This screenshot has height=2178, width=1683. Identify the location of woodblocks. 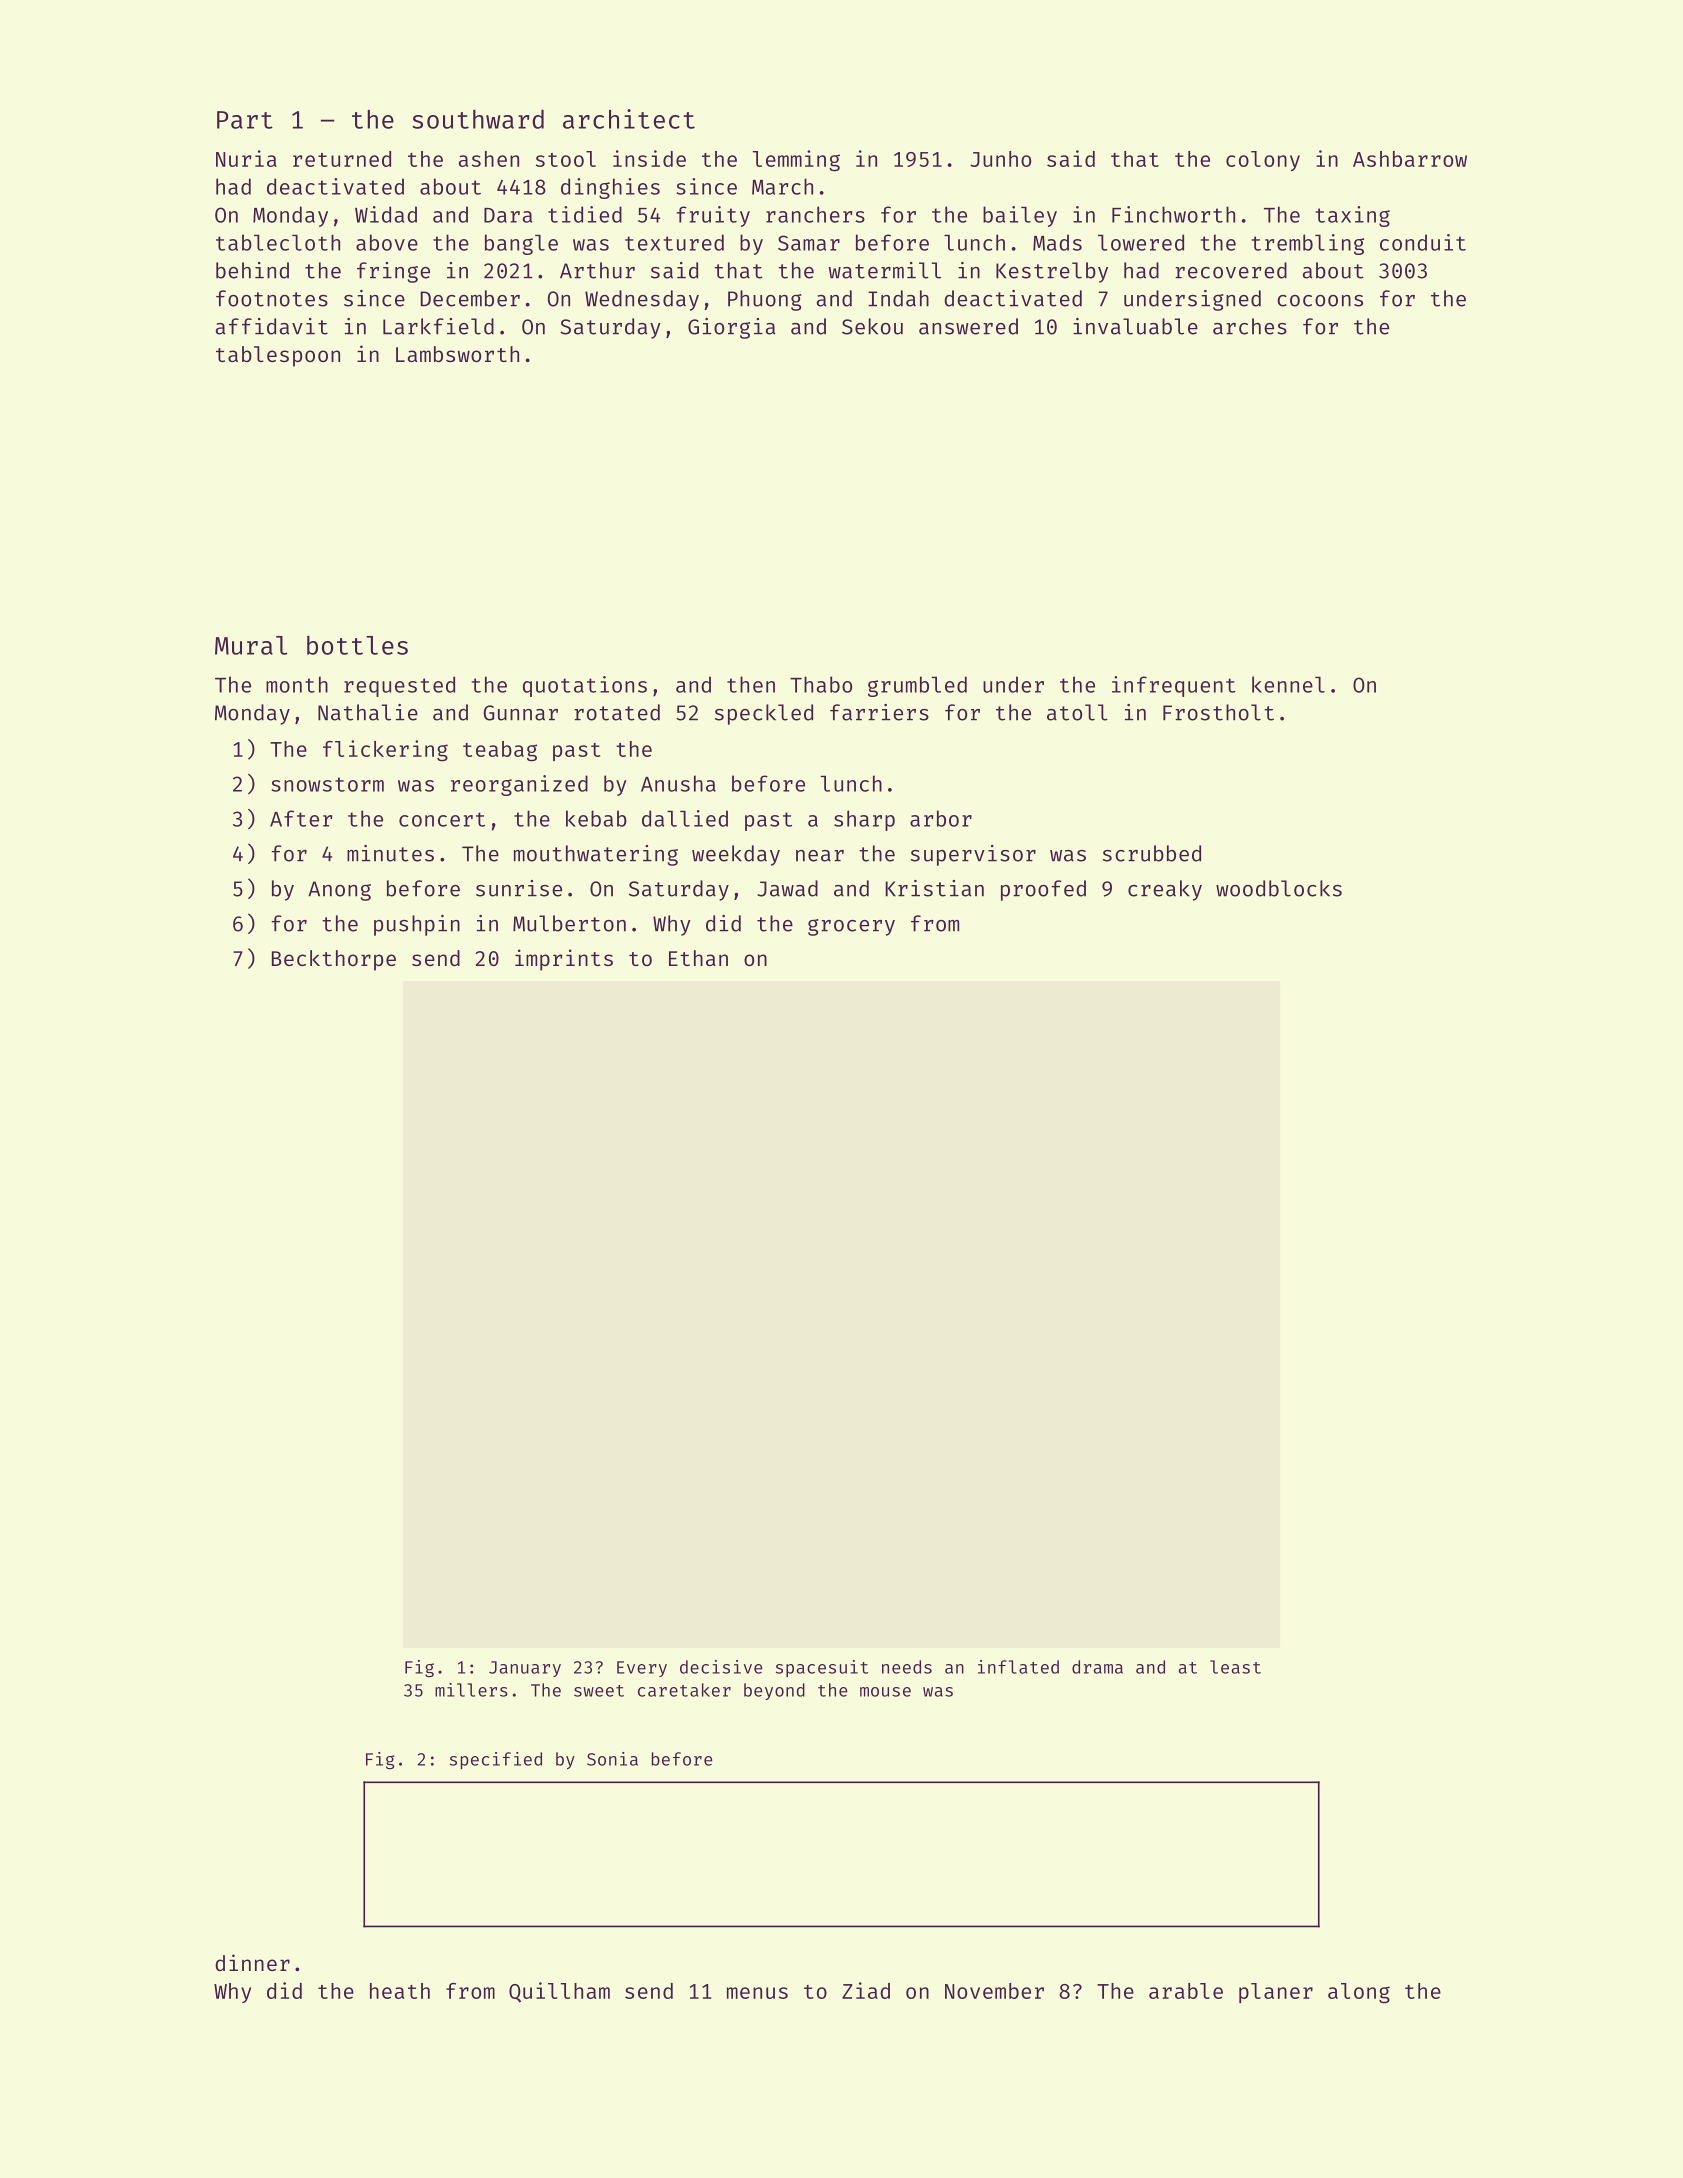
(1279, 888).
